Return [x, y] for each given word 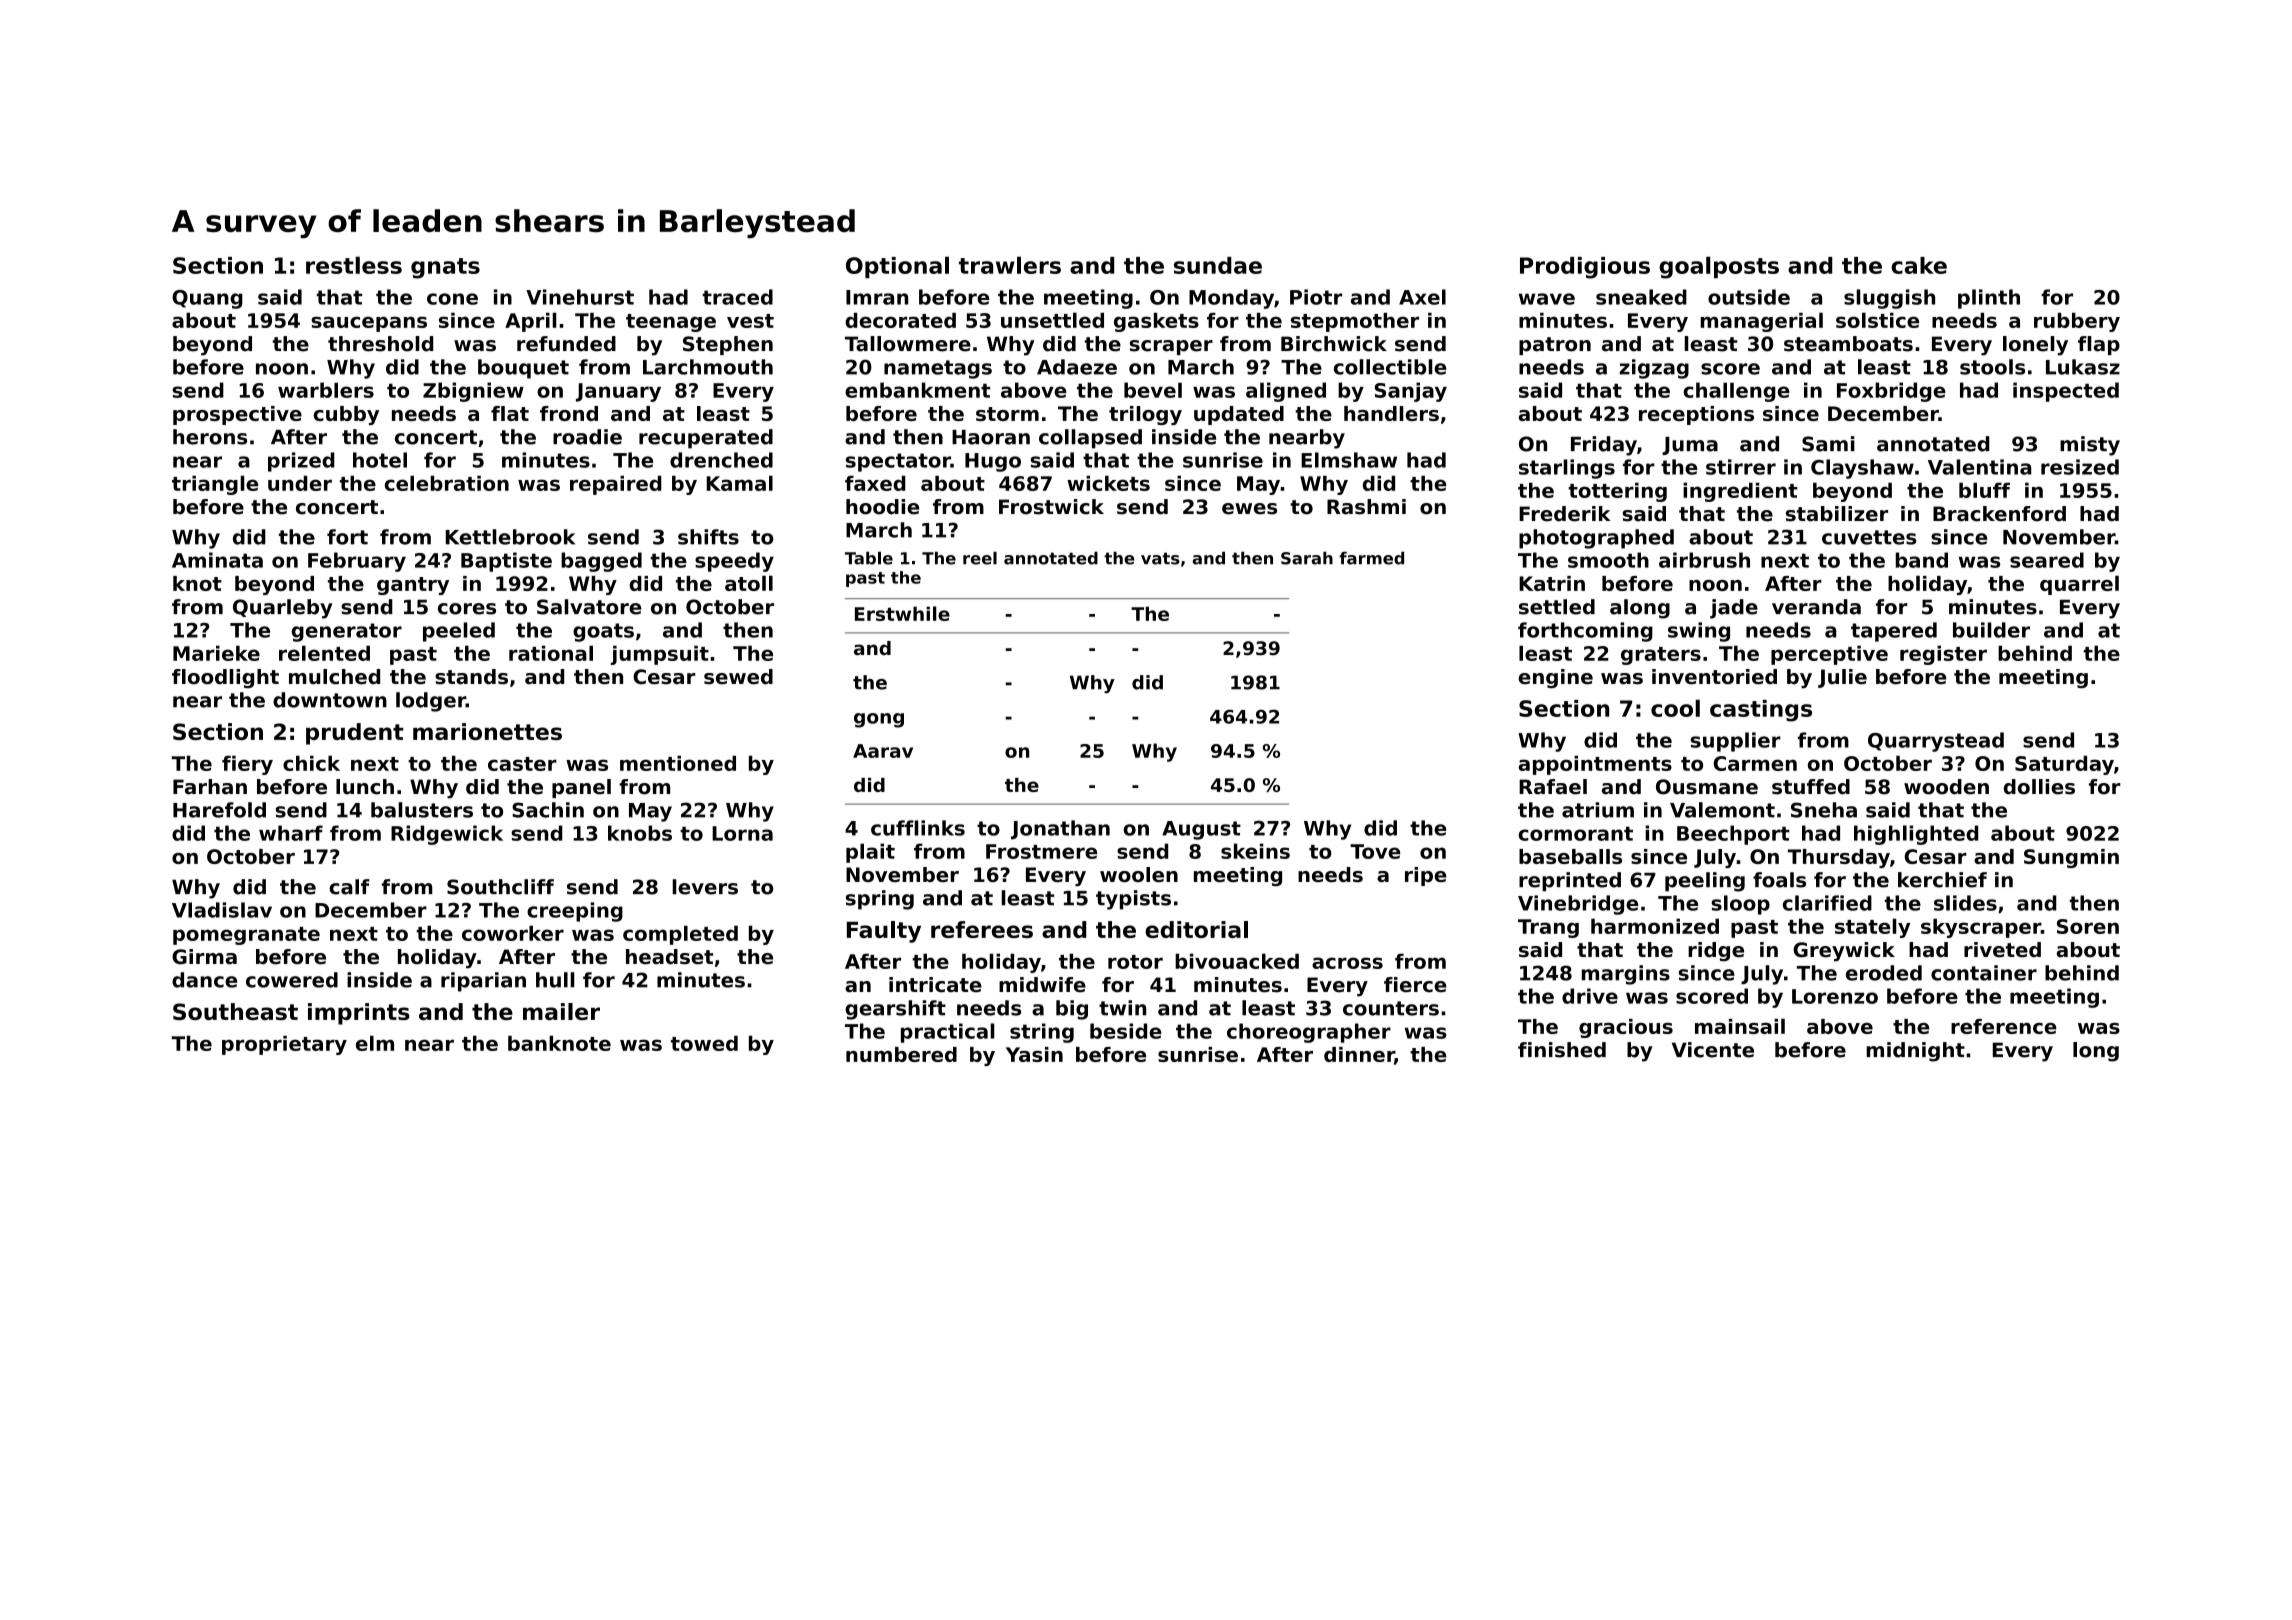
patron [1555, 346]
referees [982, 929]
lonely [2035, 346]
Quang [207, 299]
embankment [917, 390]
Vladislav [222, 910]
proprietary [284, 1045]
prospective [237, 415]
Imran [877, 297]
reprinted [1570, 882]
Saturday [2064, 765]
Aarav [883, 751]
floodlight [225, 678]
